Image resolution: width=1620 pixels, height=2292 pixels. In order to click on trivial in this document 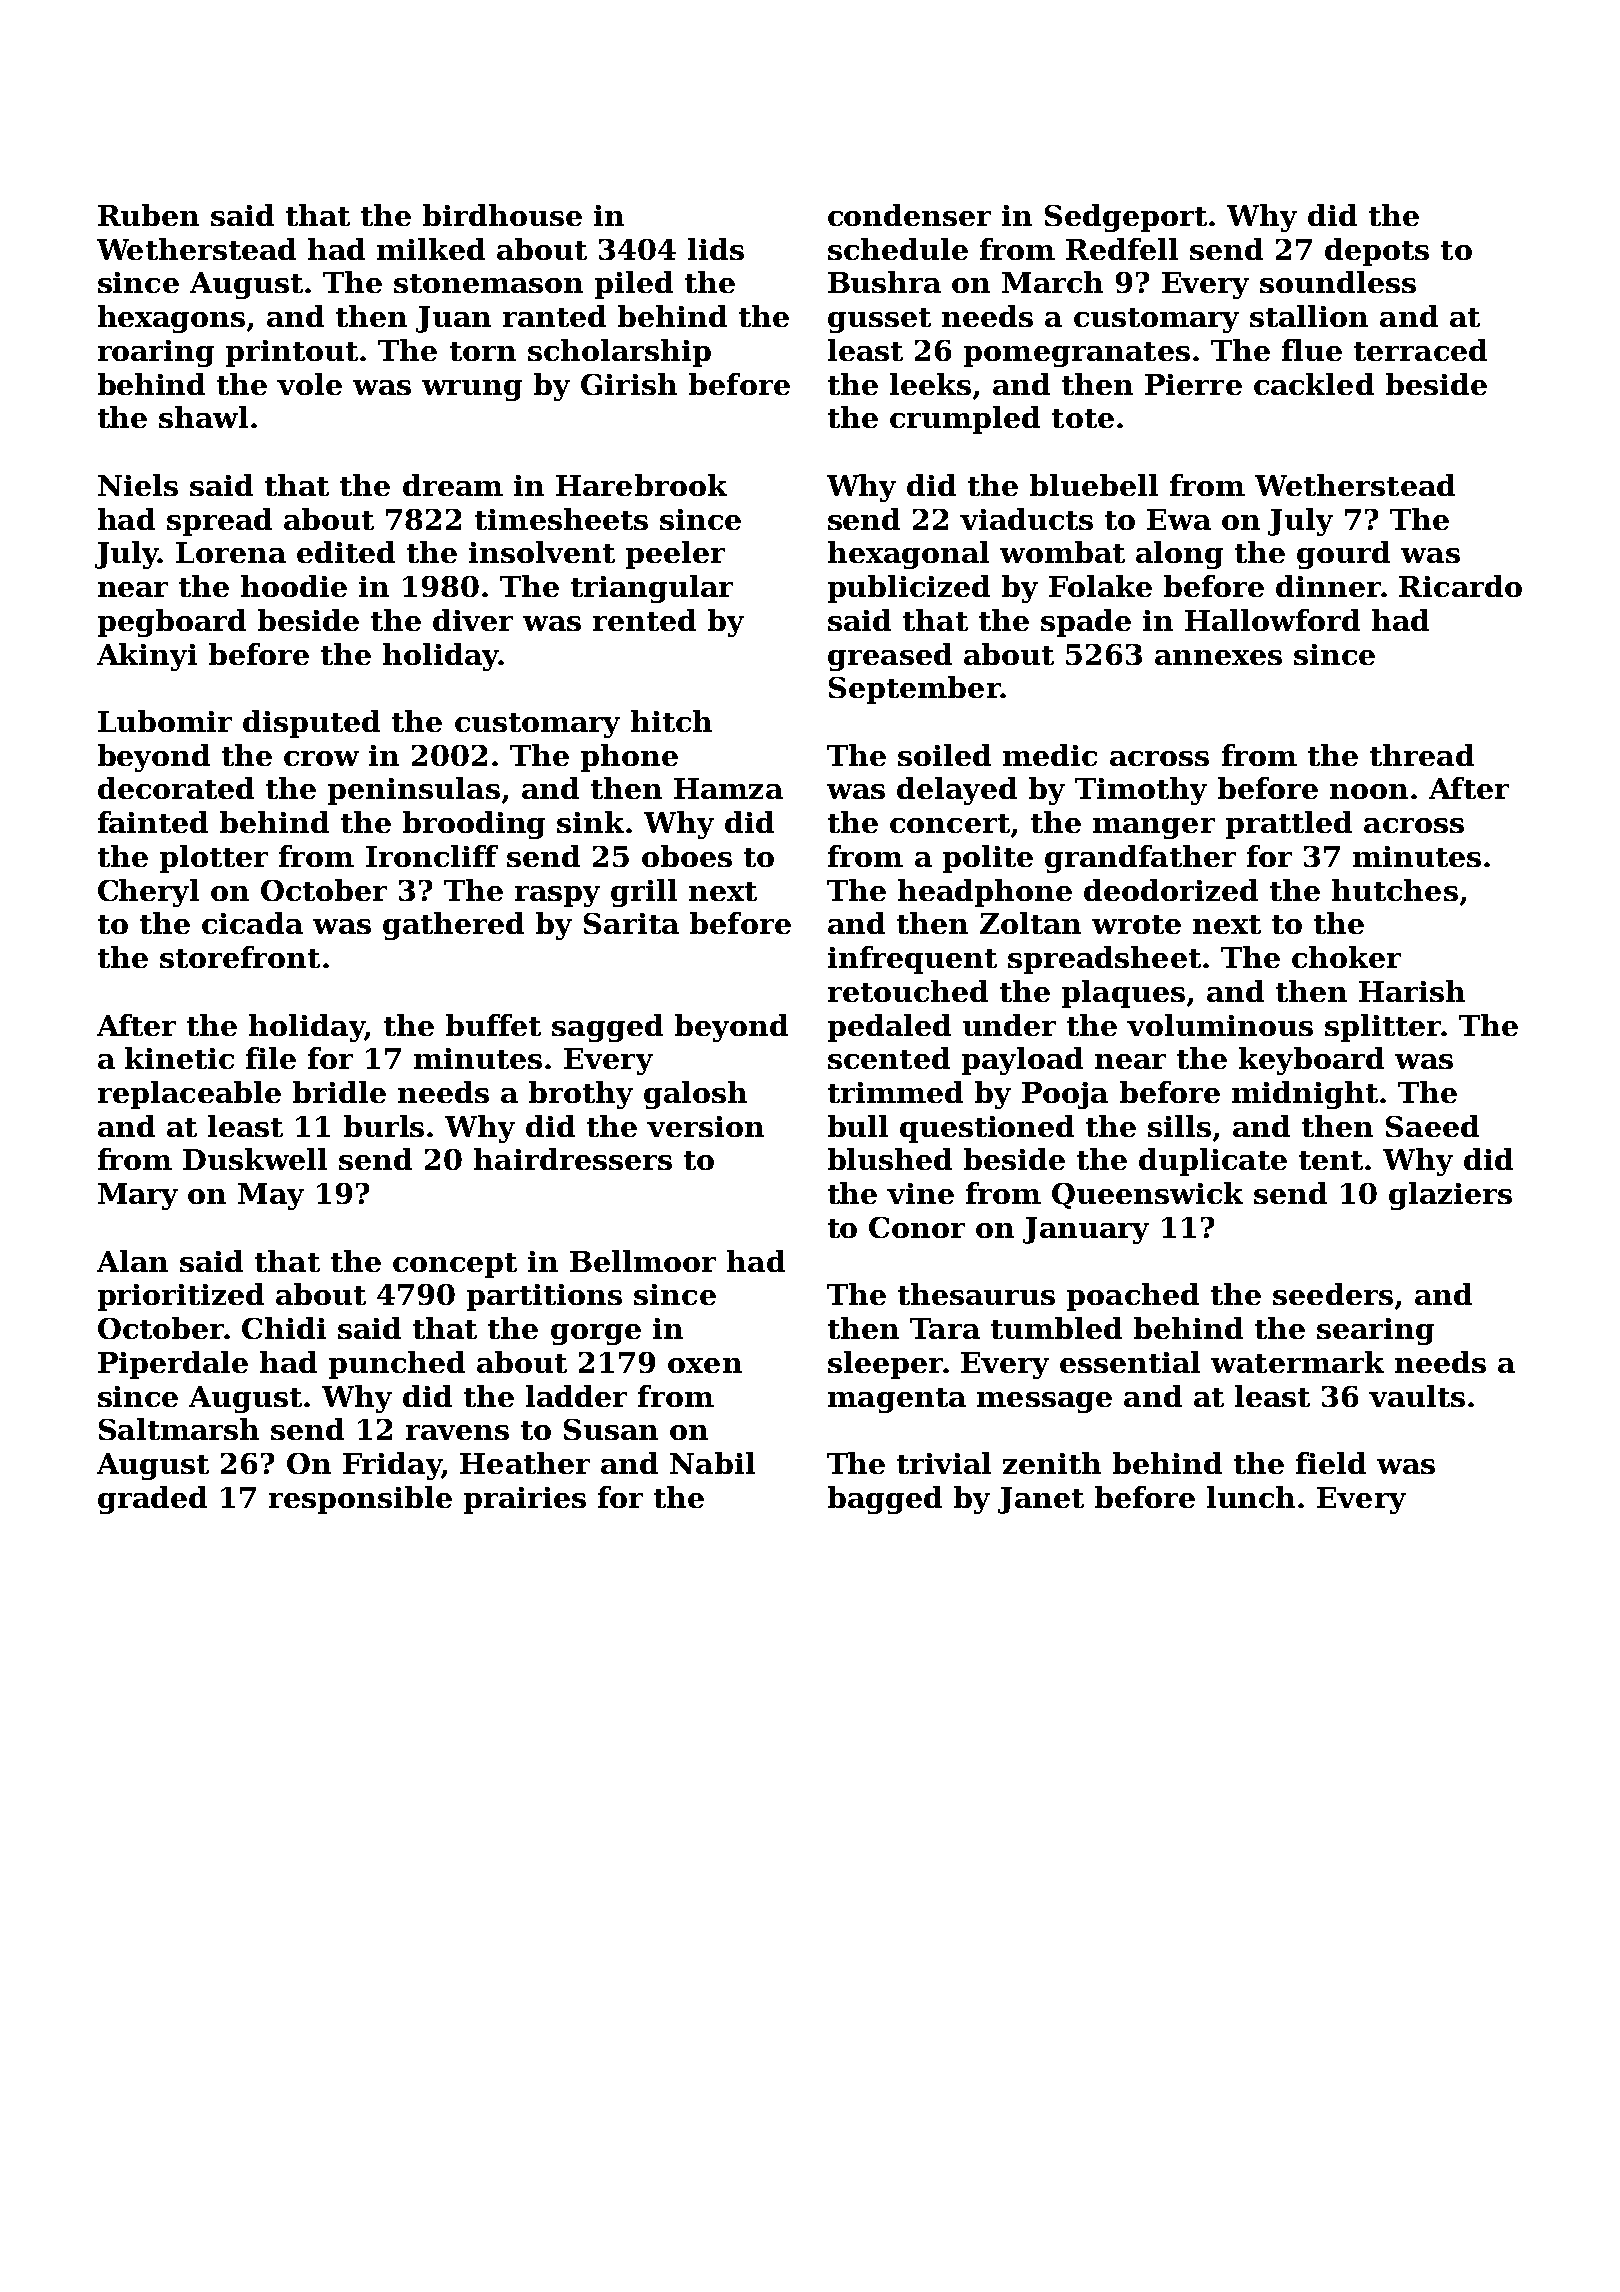, I will do `click(944, 1463)`.
